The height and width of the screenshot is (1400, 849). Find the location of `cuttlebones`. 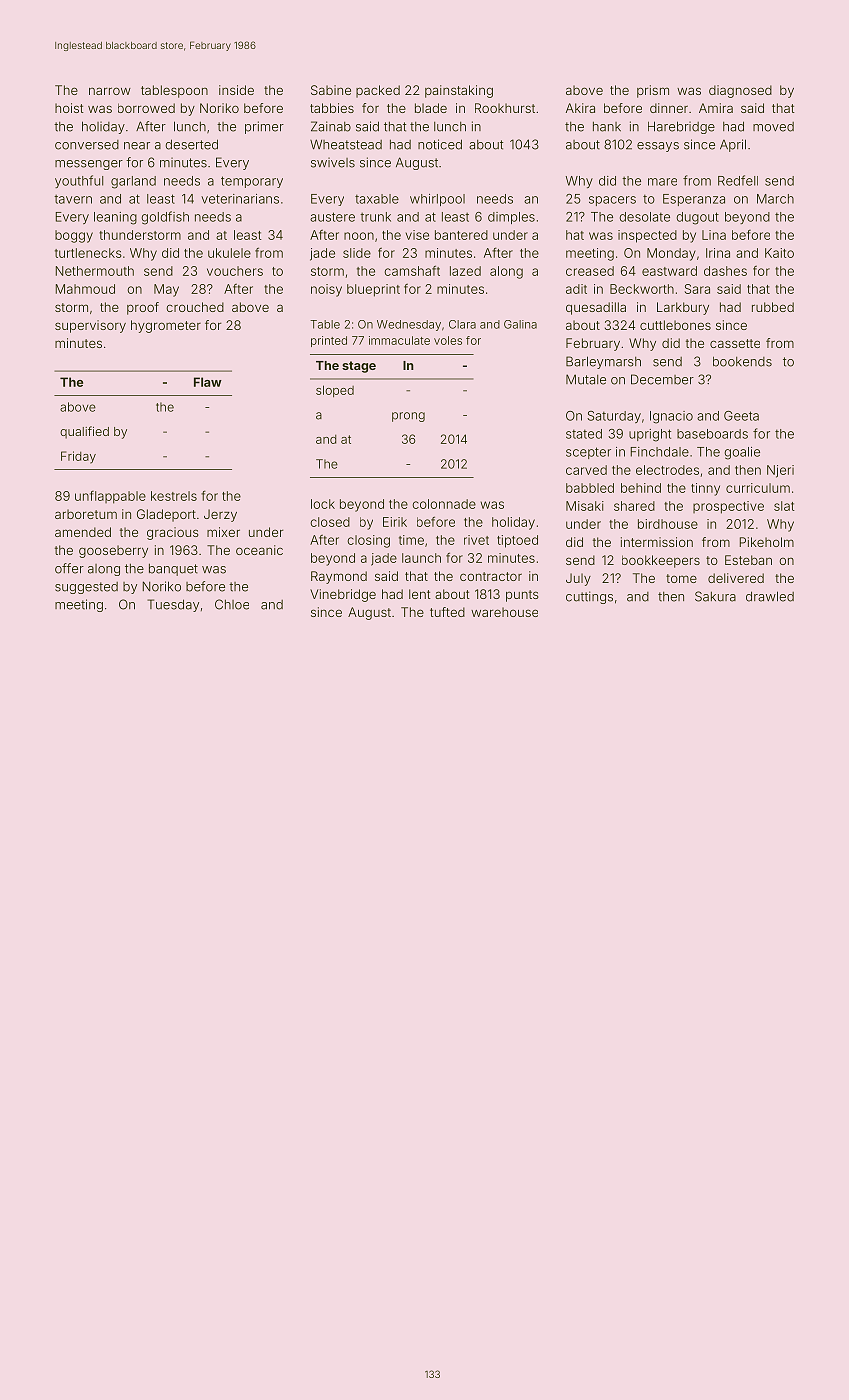

cuttlebones is located at coordinates (675, 325).
